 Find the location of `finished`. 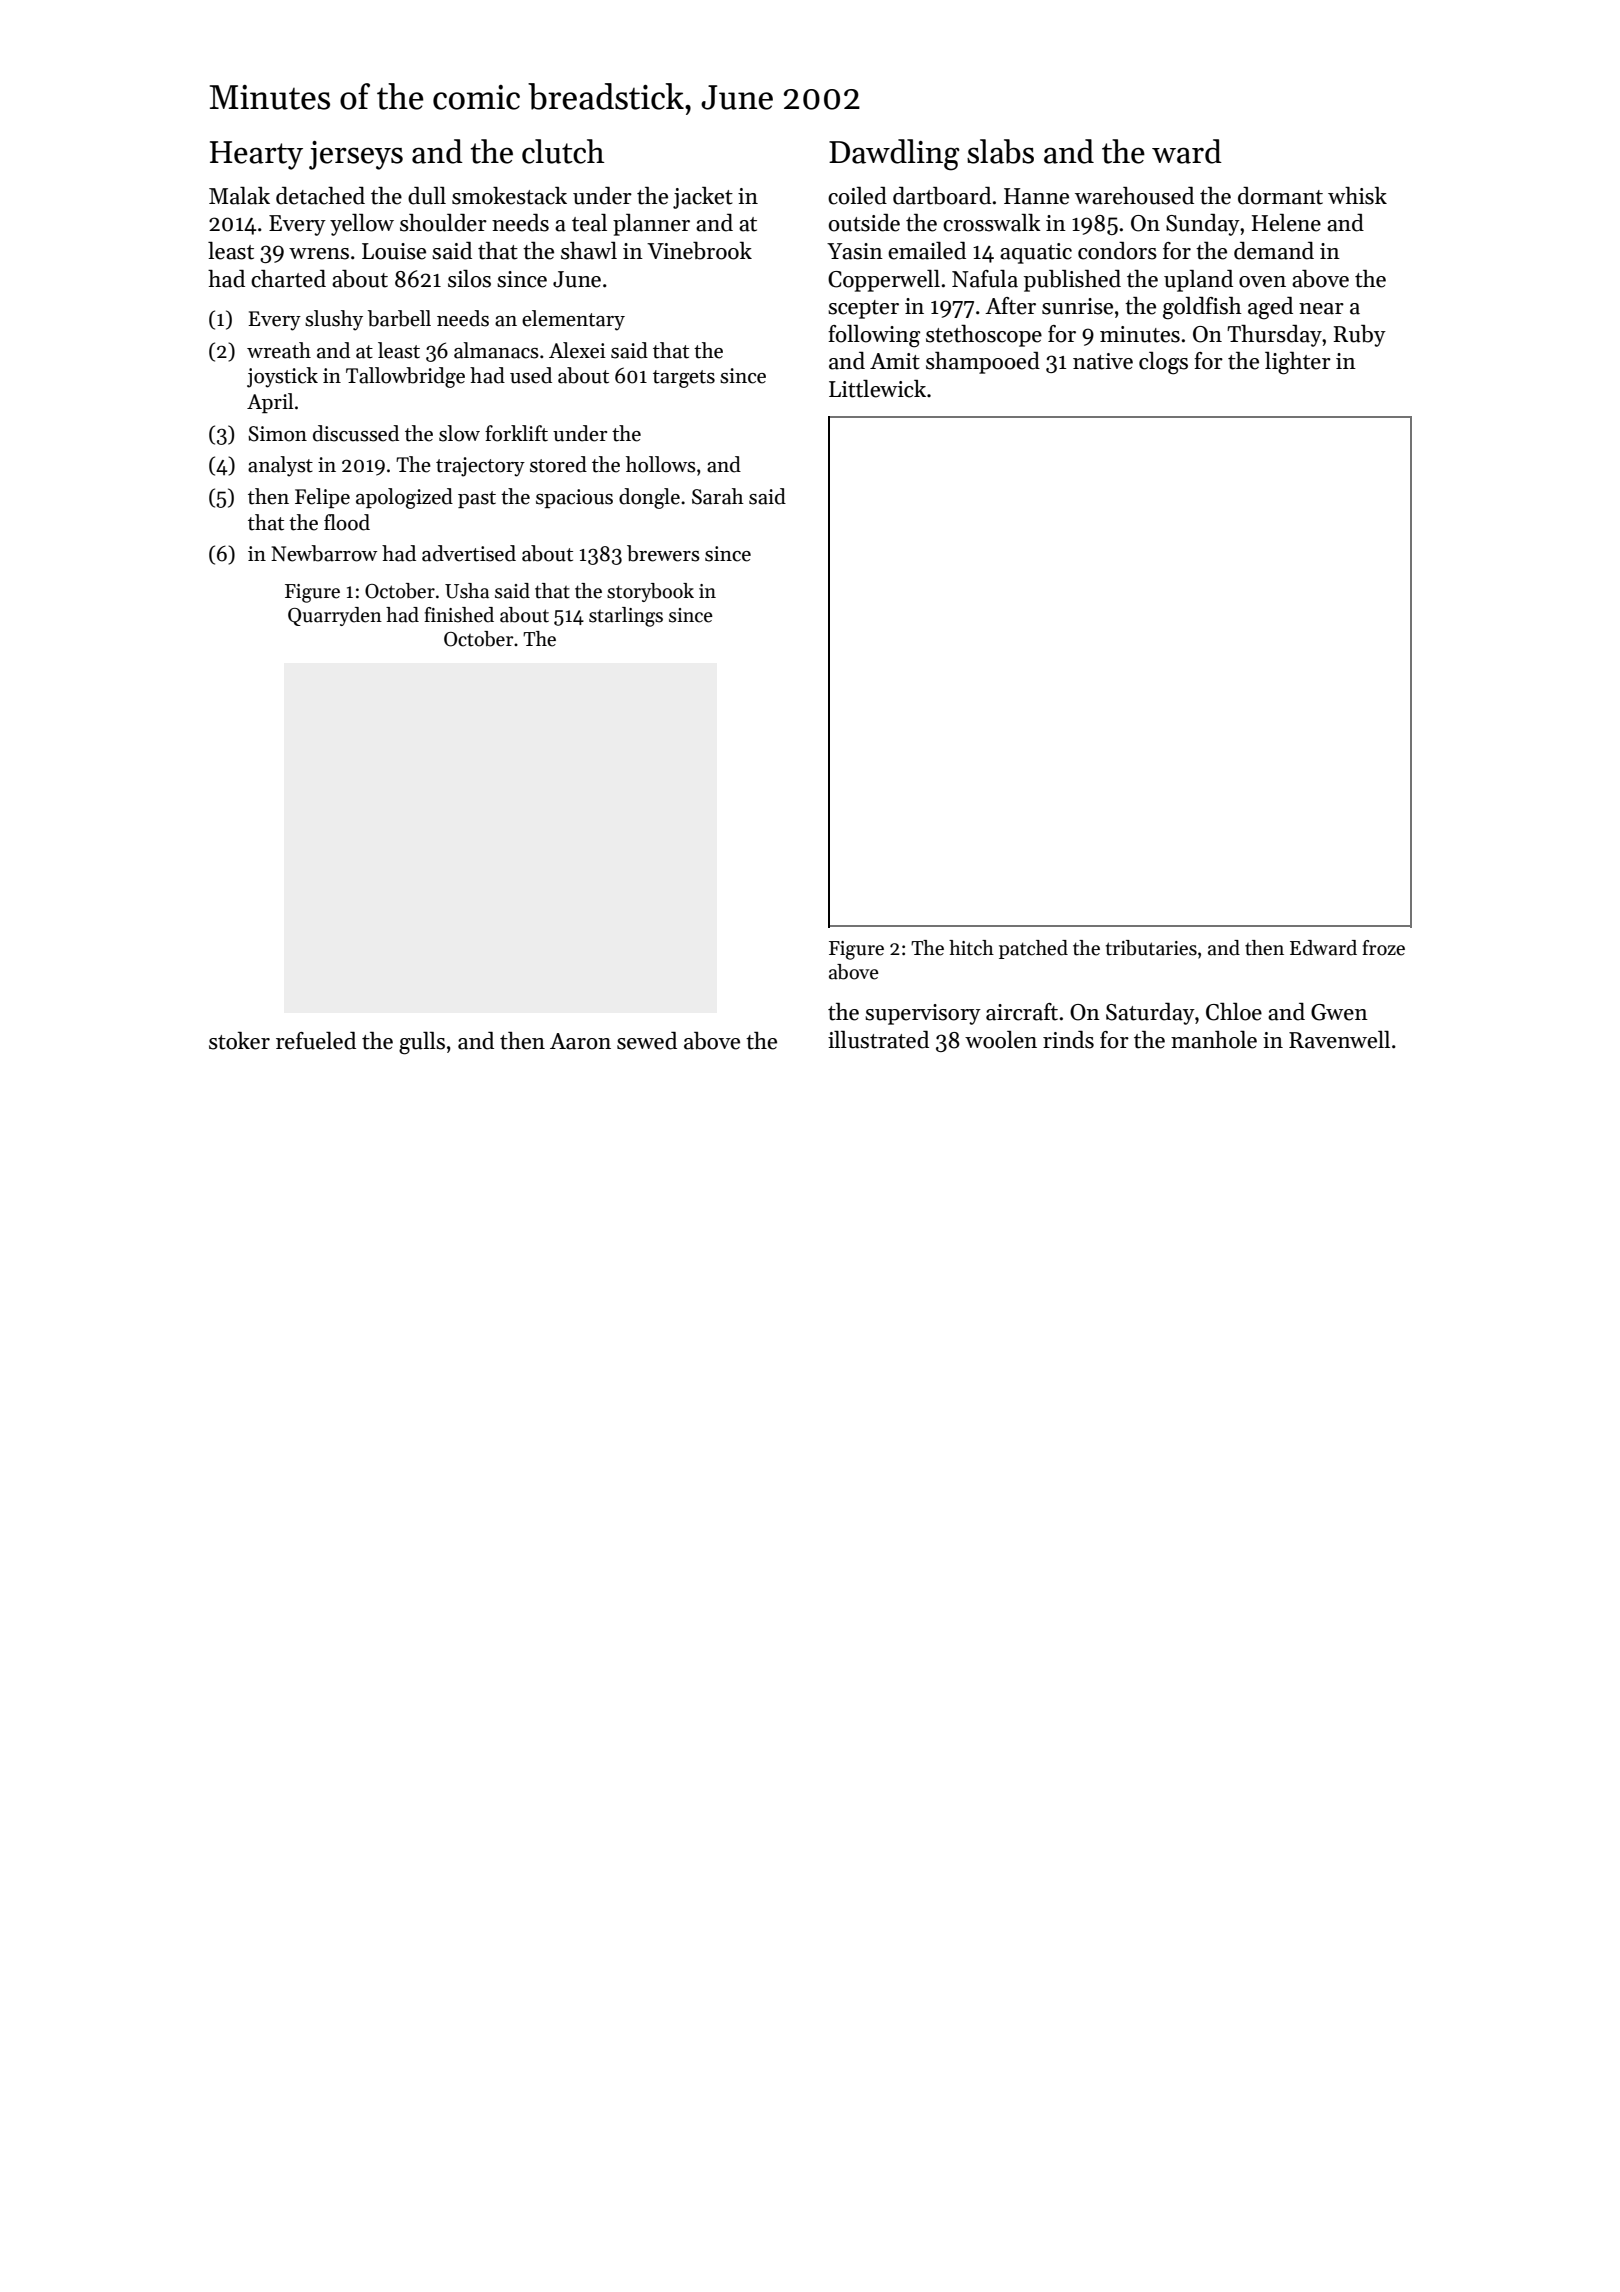

finished is located at coordinates (459, 615).
